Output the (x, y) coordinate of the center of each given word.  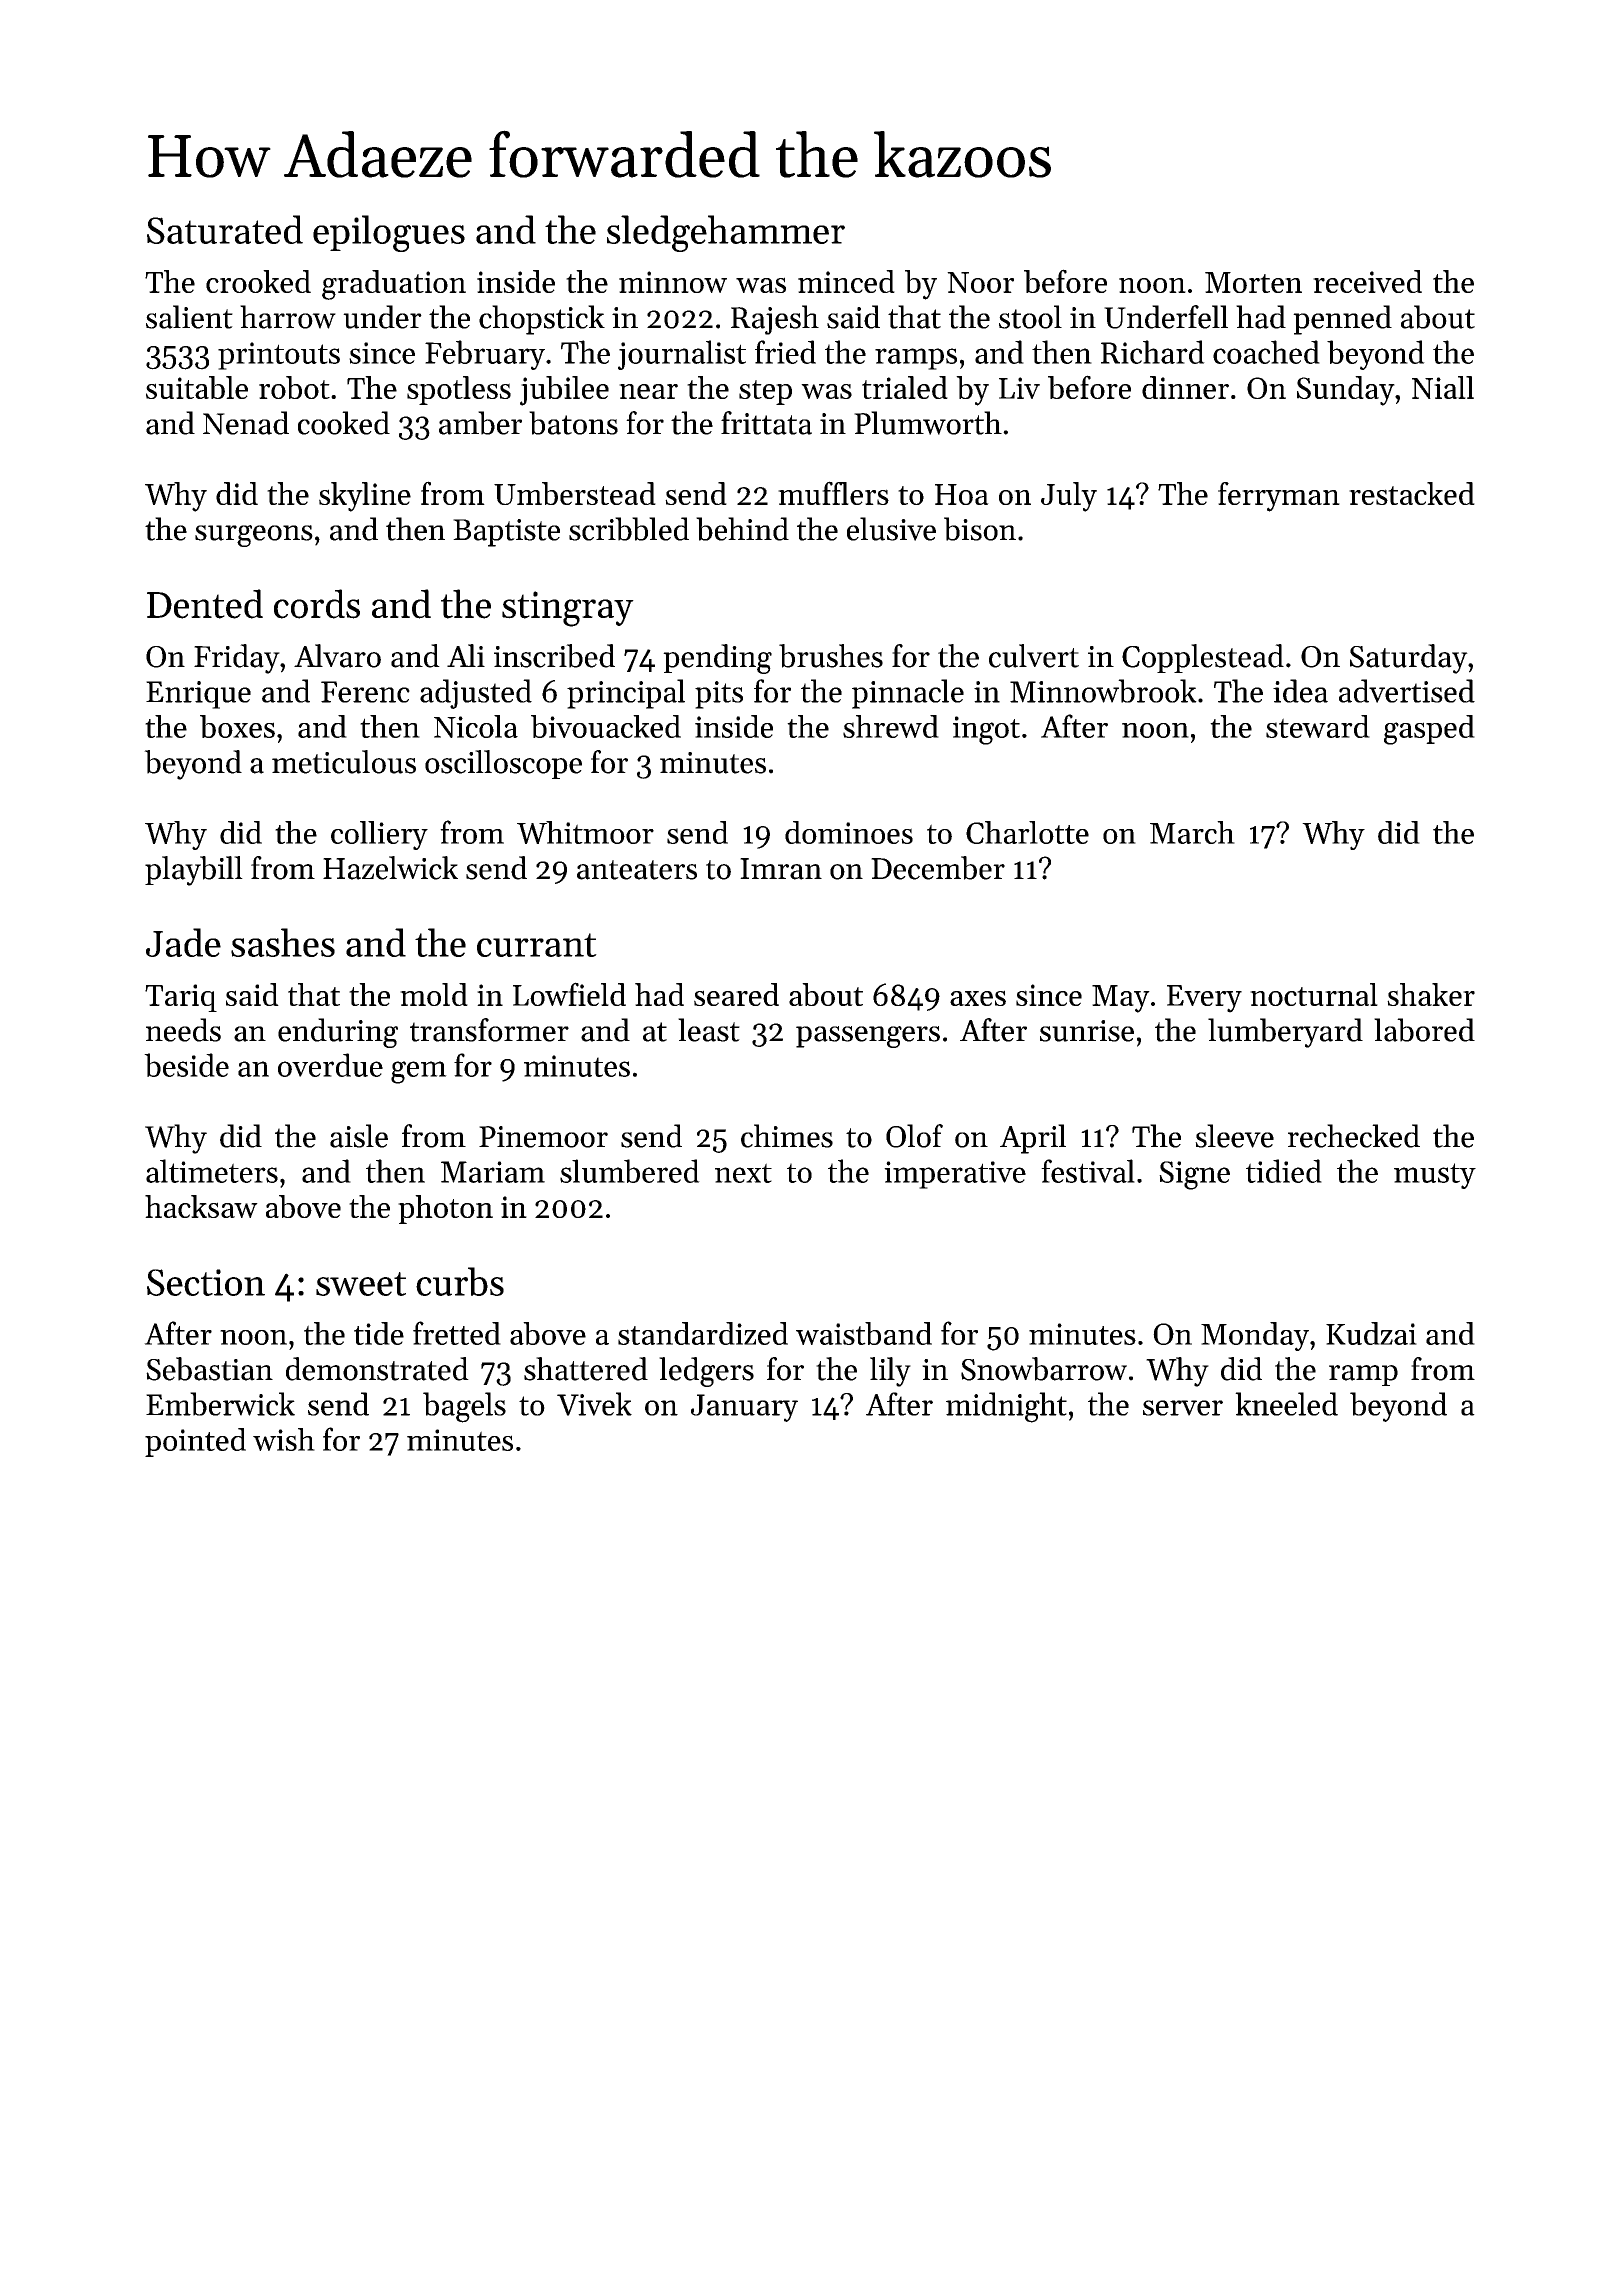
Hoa (962, 494)
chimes (787, 1136)
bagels (464, 1407)
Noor (980, 282)
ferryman (1279, 497)
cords (317, 604)
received (1367, 281)
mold (434, 994)
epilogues (389, 233)
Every (1204, 999)
